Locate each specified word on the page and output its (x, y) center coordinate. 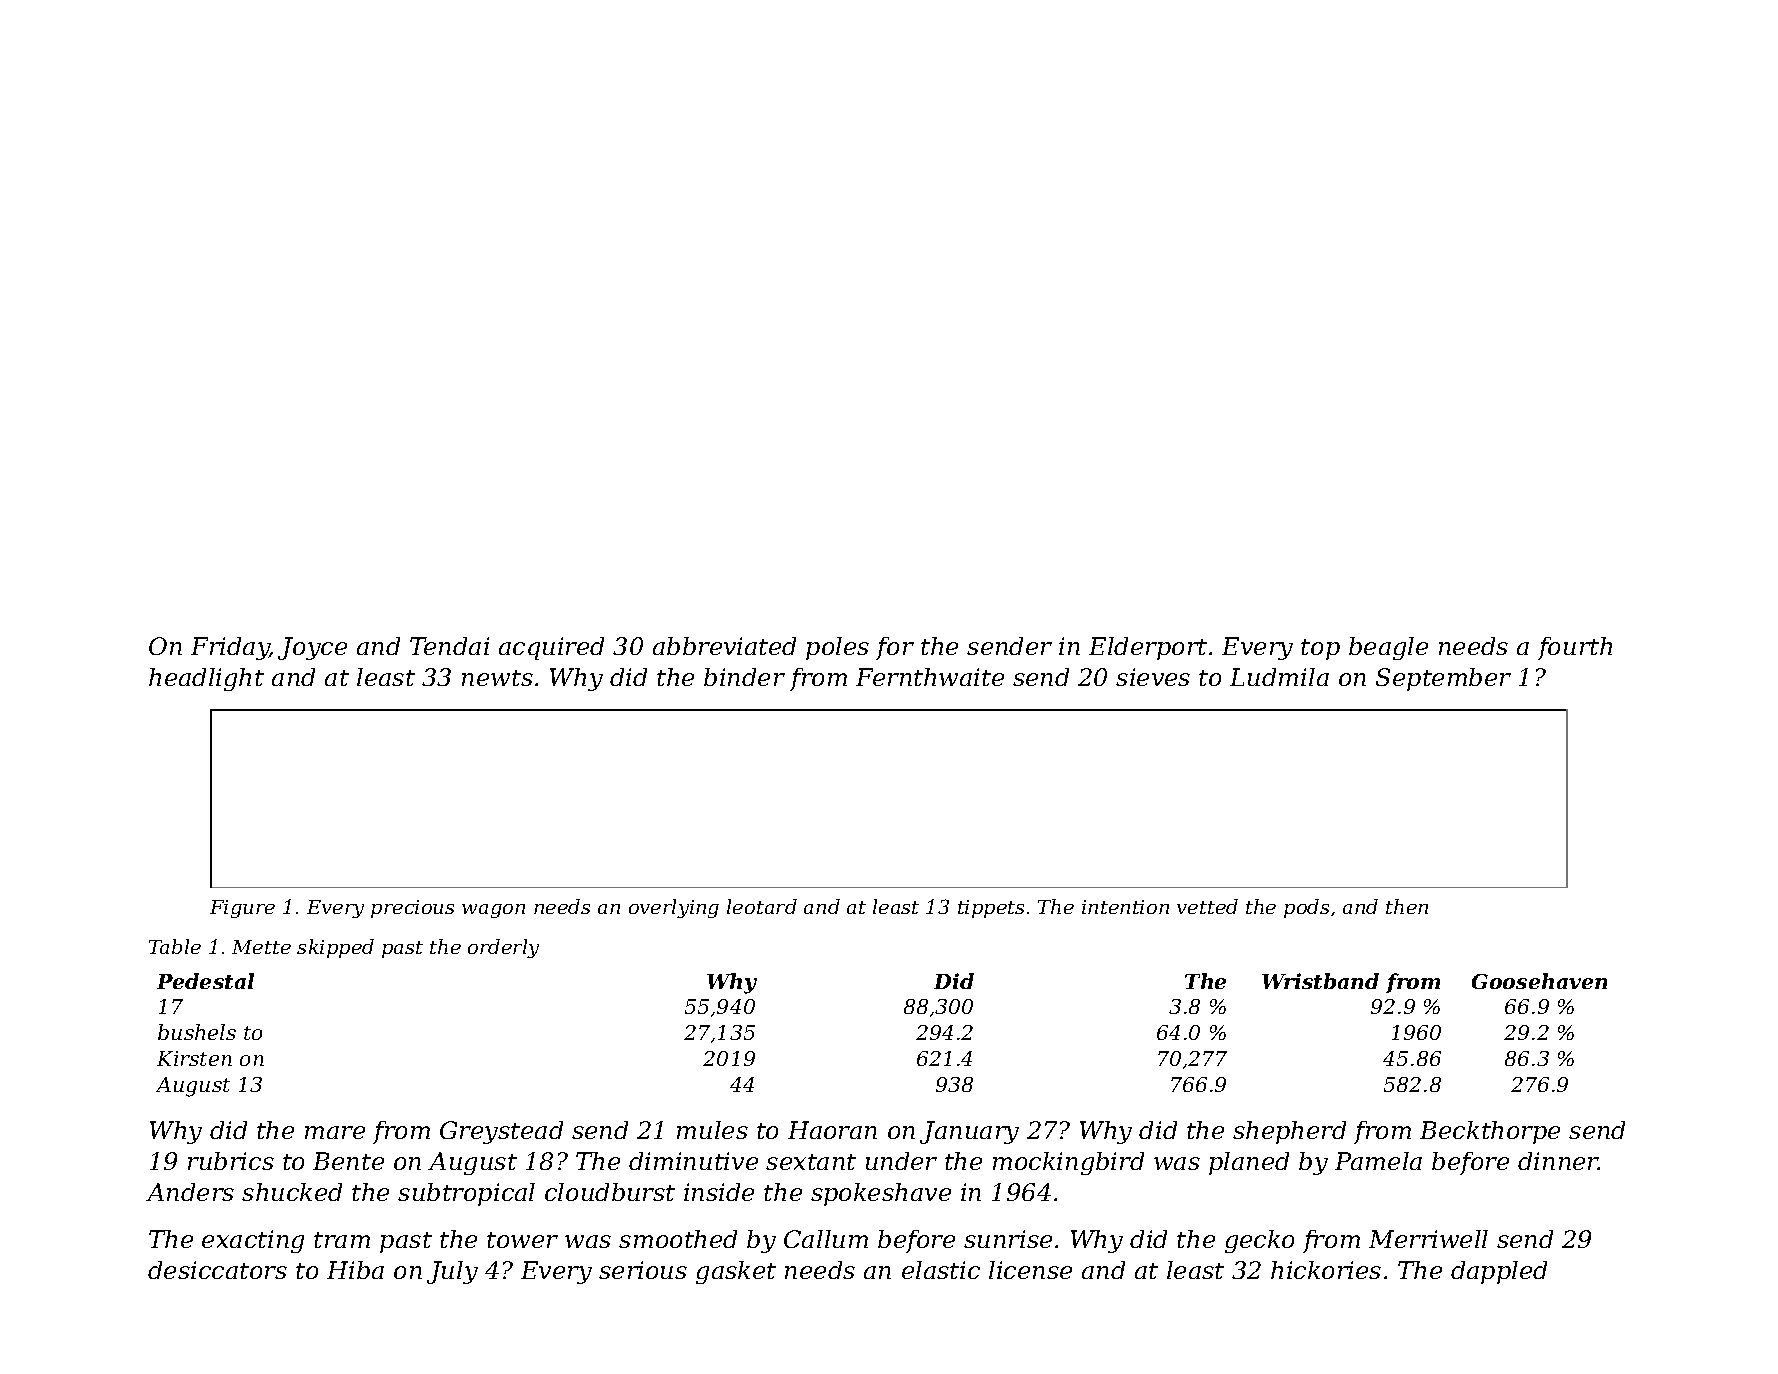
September (1443, 679)
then (1407, 906)
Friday (230, 648)
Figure (242, 909)
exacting (253, 1241)
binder (744, 677)
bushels (197, 1032)
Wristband (1320, 981)
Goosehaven (1539, 981)
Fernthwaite (930, 677)
